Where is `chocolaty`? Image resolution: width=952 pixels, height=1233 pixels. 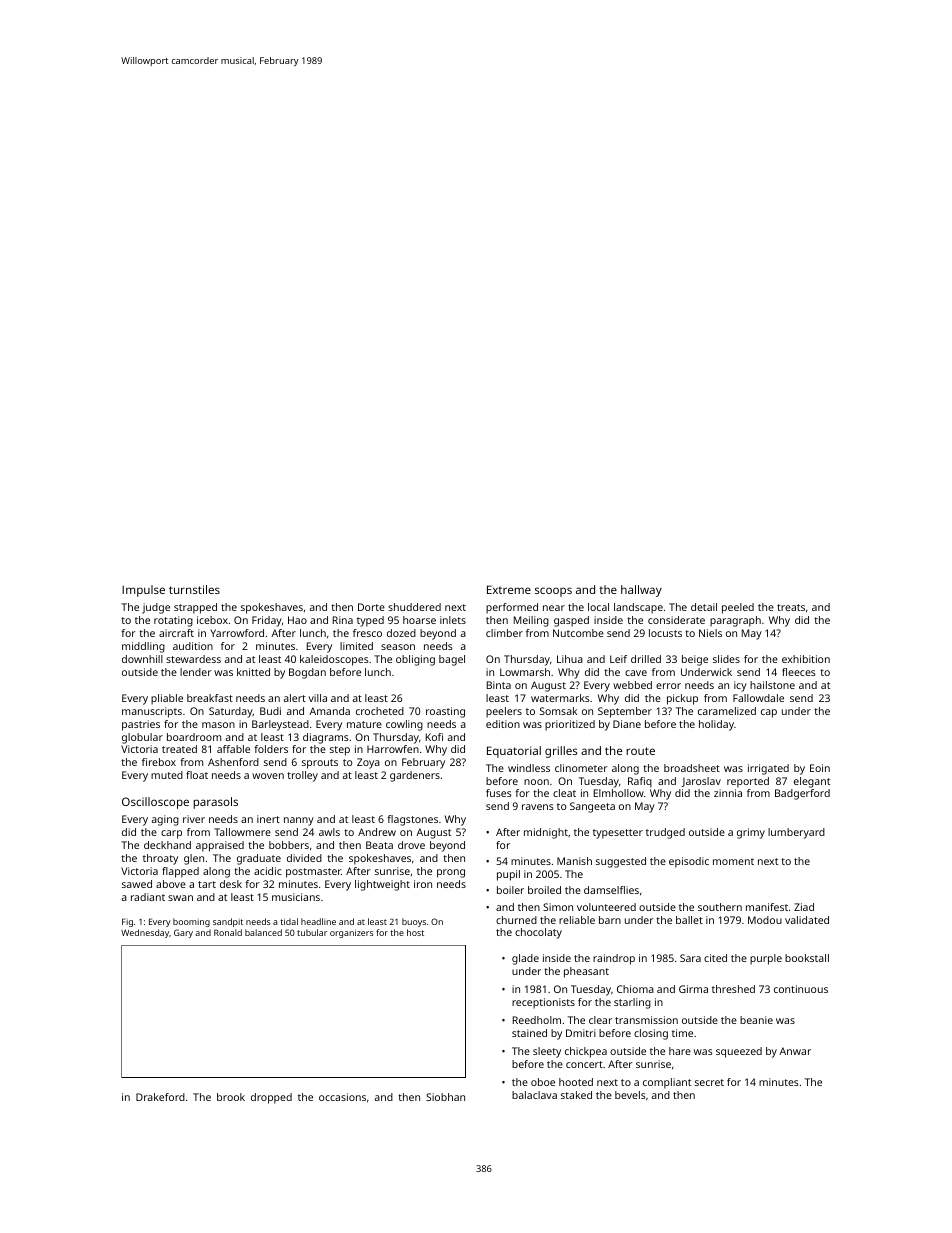
chocolaty is located at coordinates (538, 933).
